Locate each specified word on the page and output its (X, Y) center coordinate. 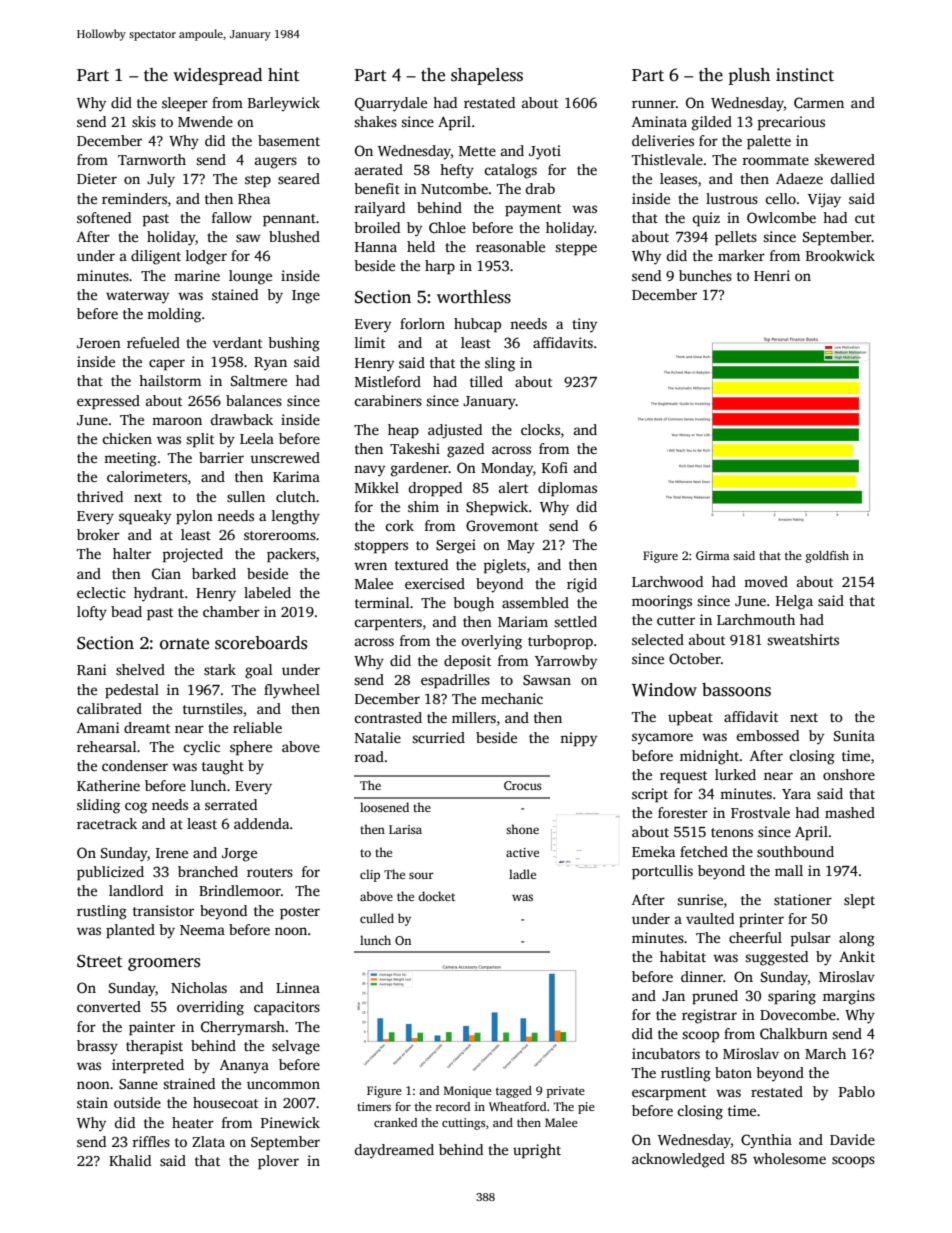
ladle (522, 874)
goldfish (827, 557)
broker (98, 534)
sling (500, 364)
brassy (97, 1047)
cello (780, 198)
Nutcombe (454, 188)
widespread (217, 76)
